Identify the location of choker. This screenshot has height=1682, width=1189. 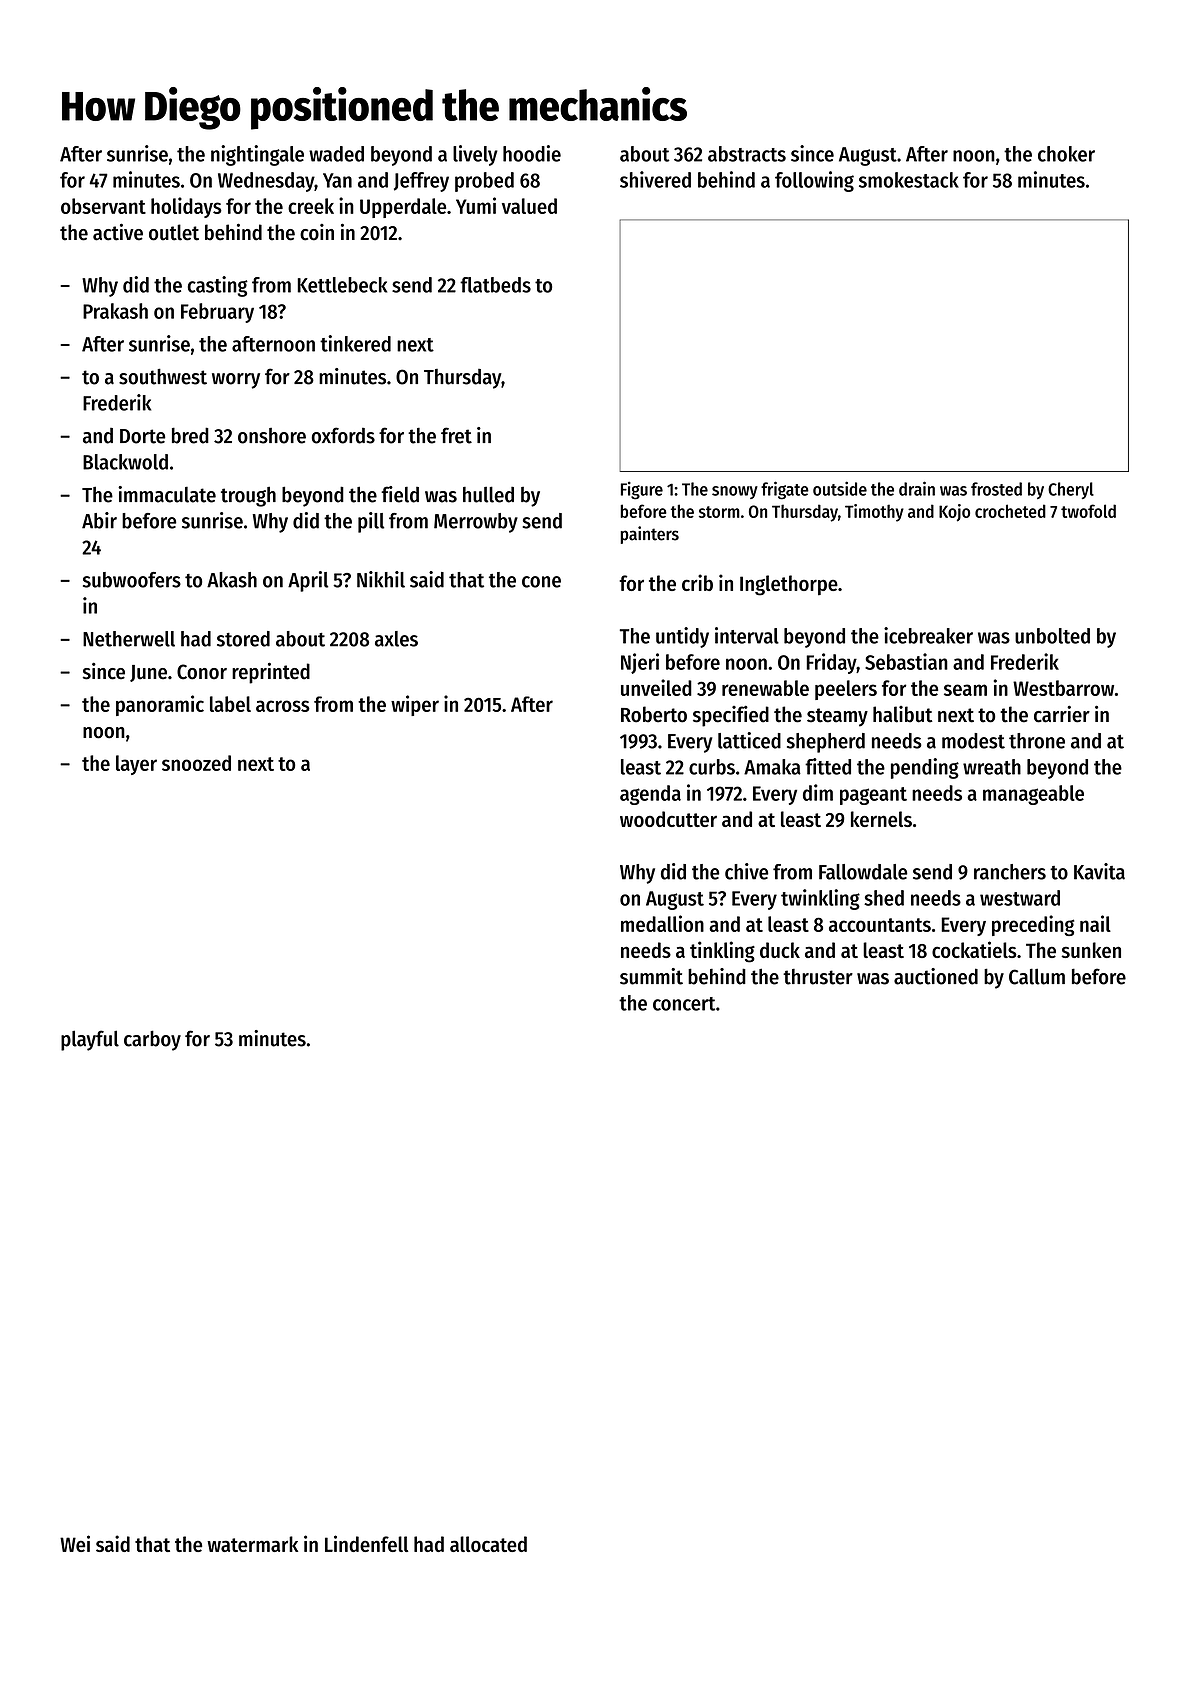
(1066, 154).
